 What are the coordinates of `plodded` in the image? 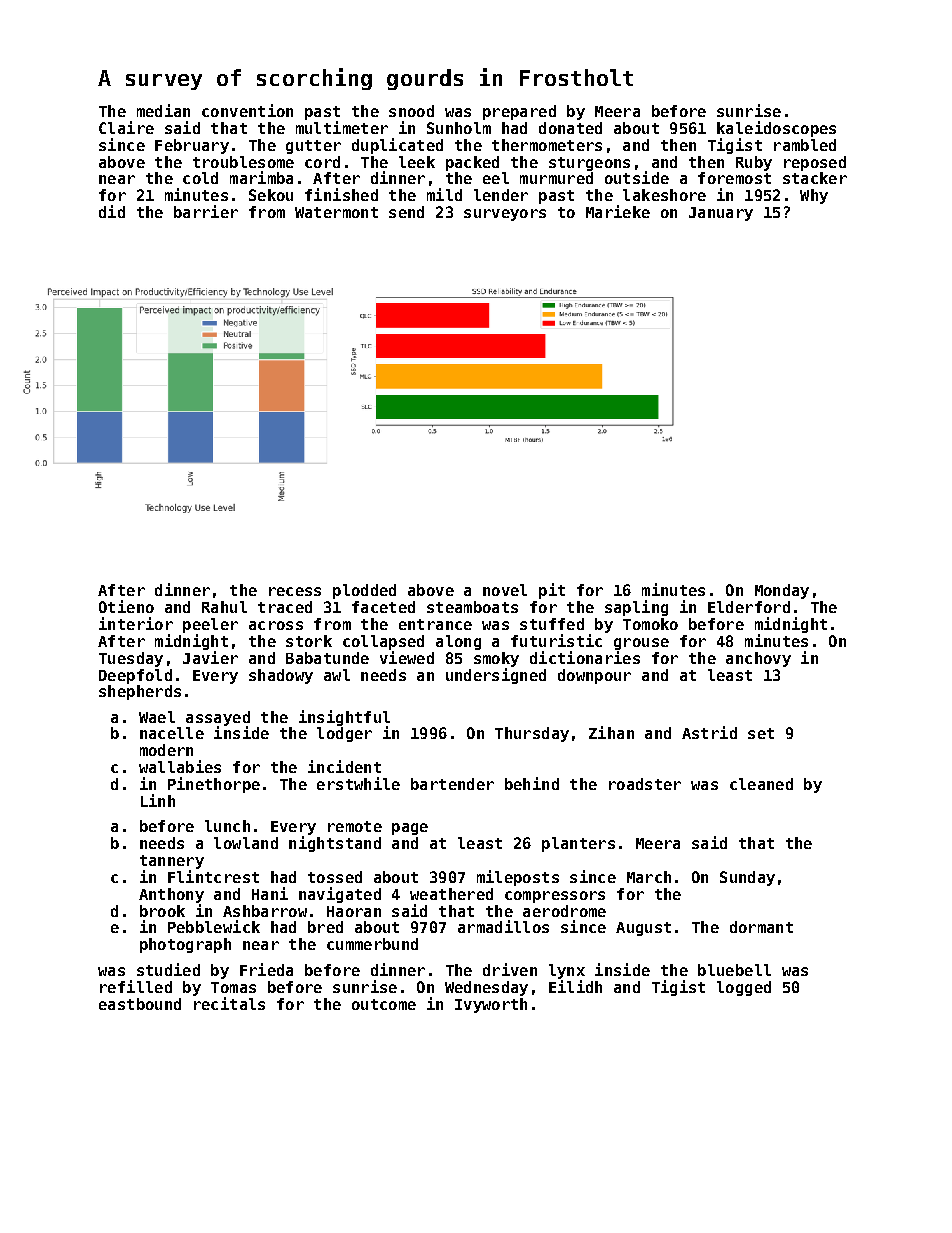 It's located at (364, 591).
